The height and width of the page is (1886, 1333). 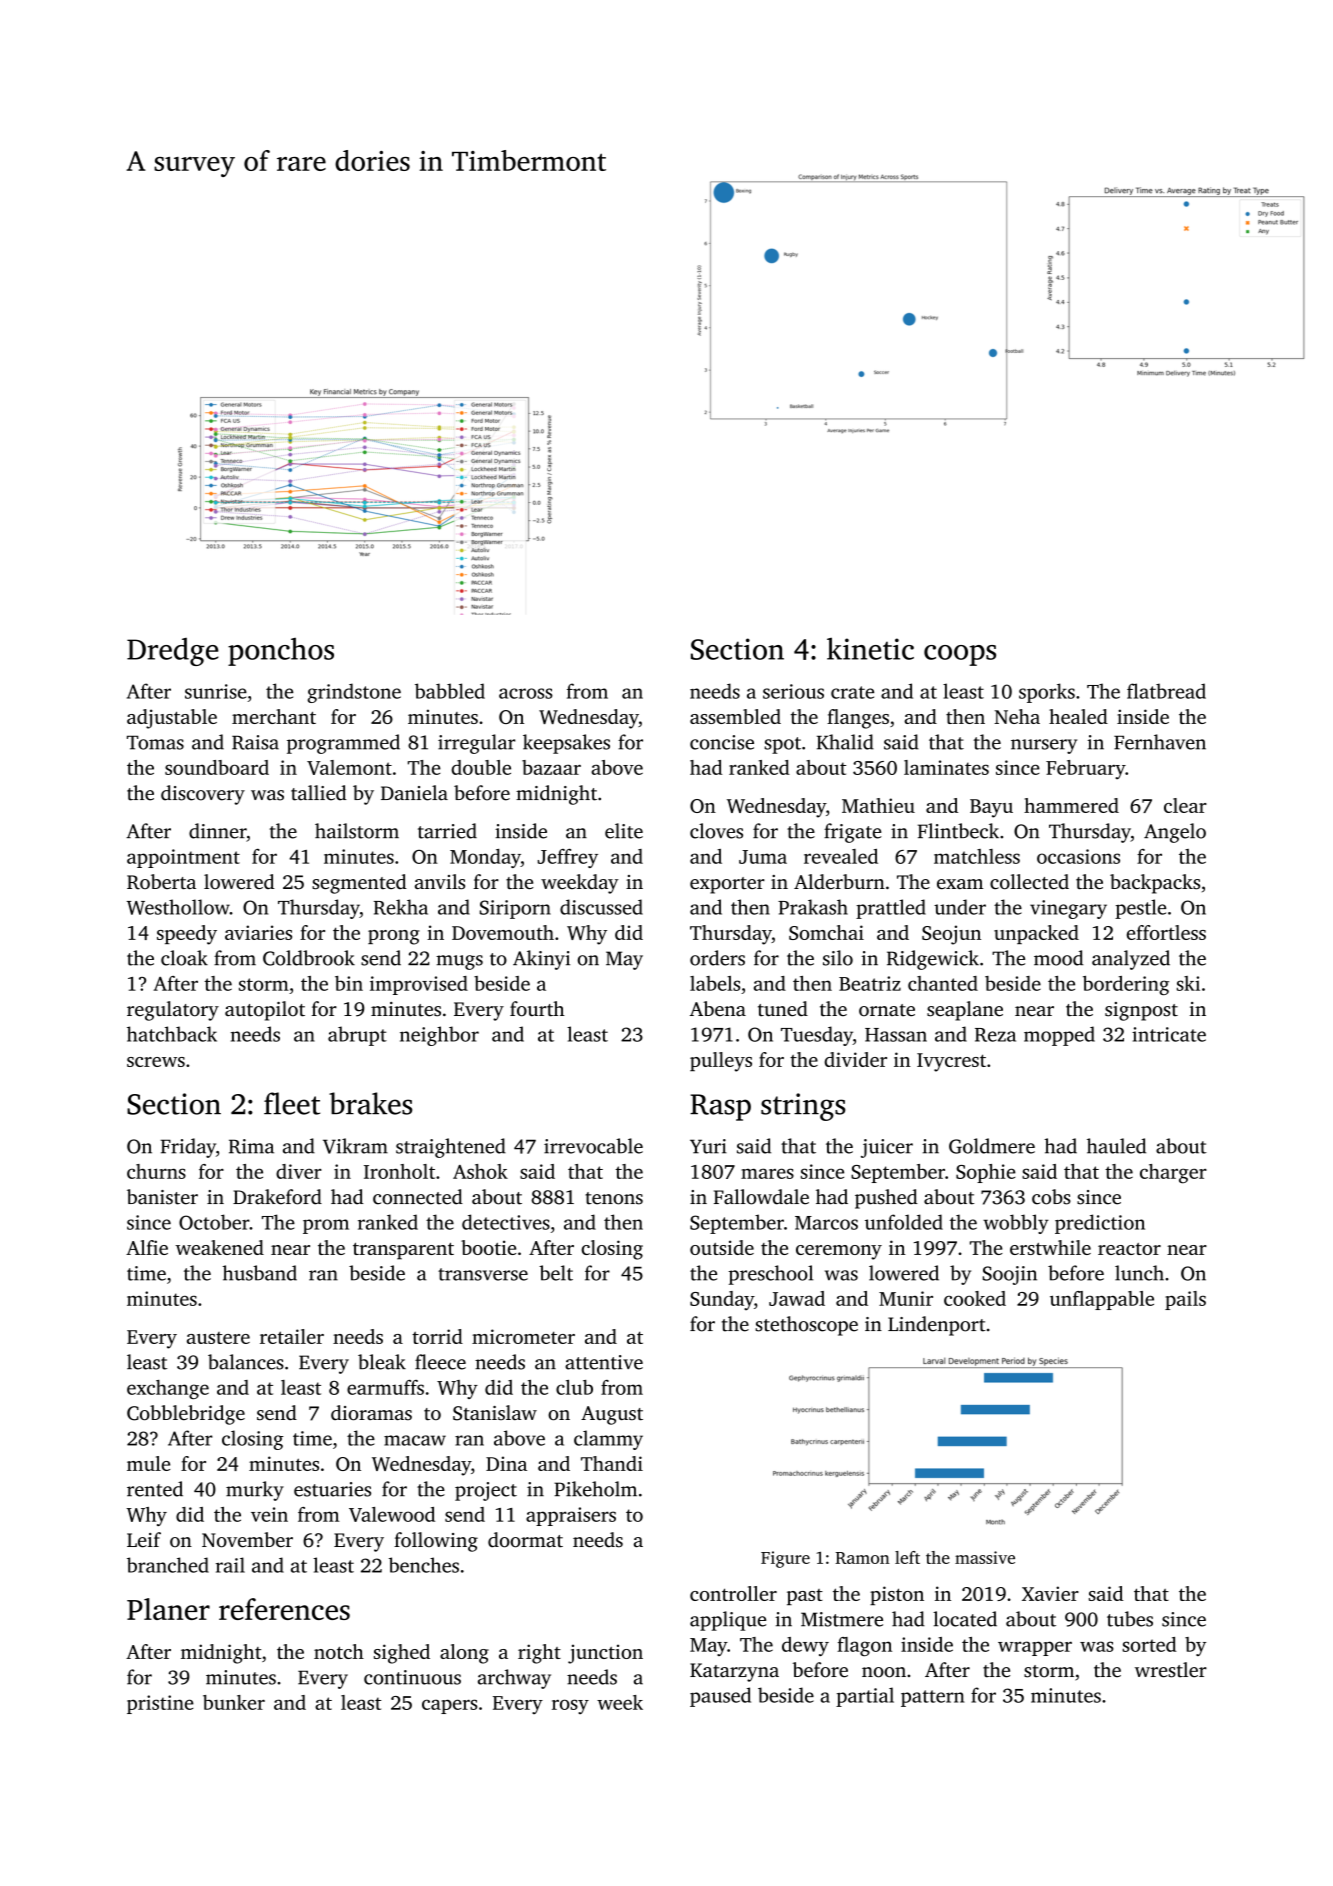 I want to click on austere, so click(x=218, y=1338).
